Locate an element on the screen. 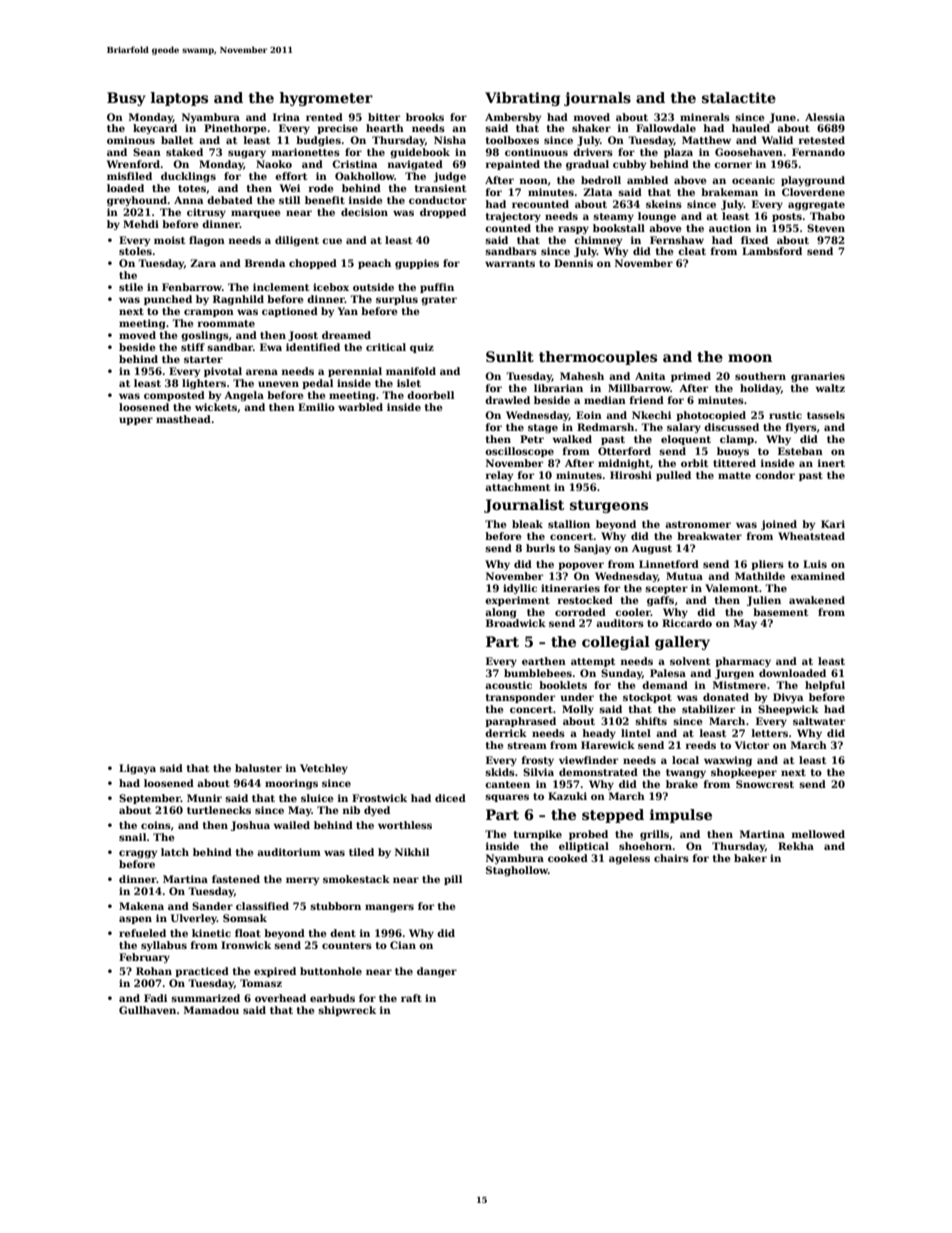  upper is located at coordinates (136, 421).
